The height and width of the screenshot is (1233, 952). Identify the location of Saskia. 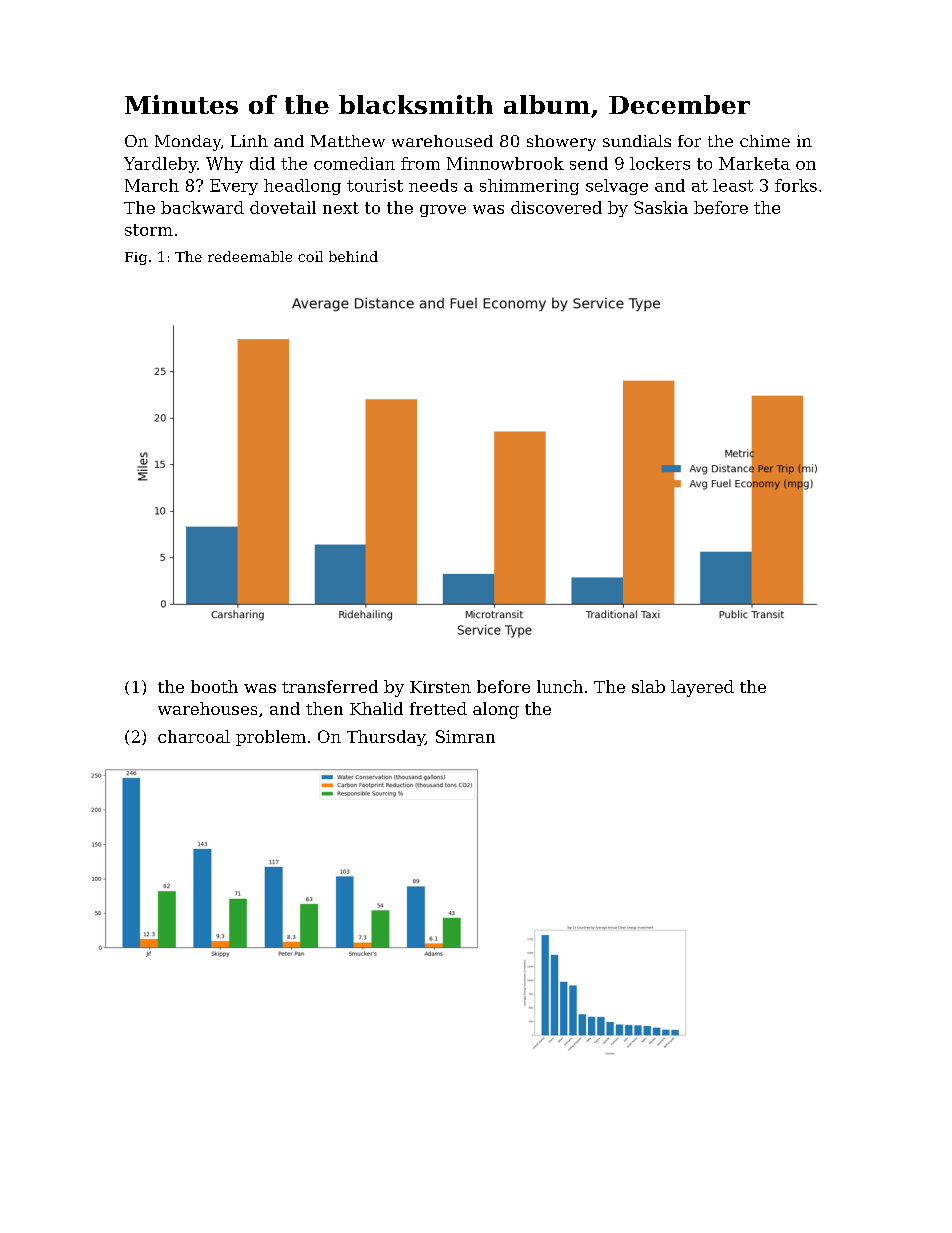
(661, 207).
